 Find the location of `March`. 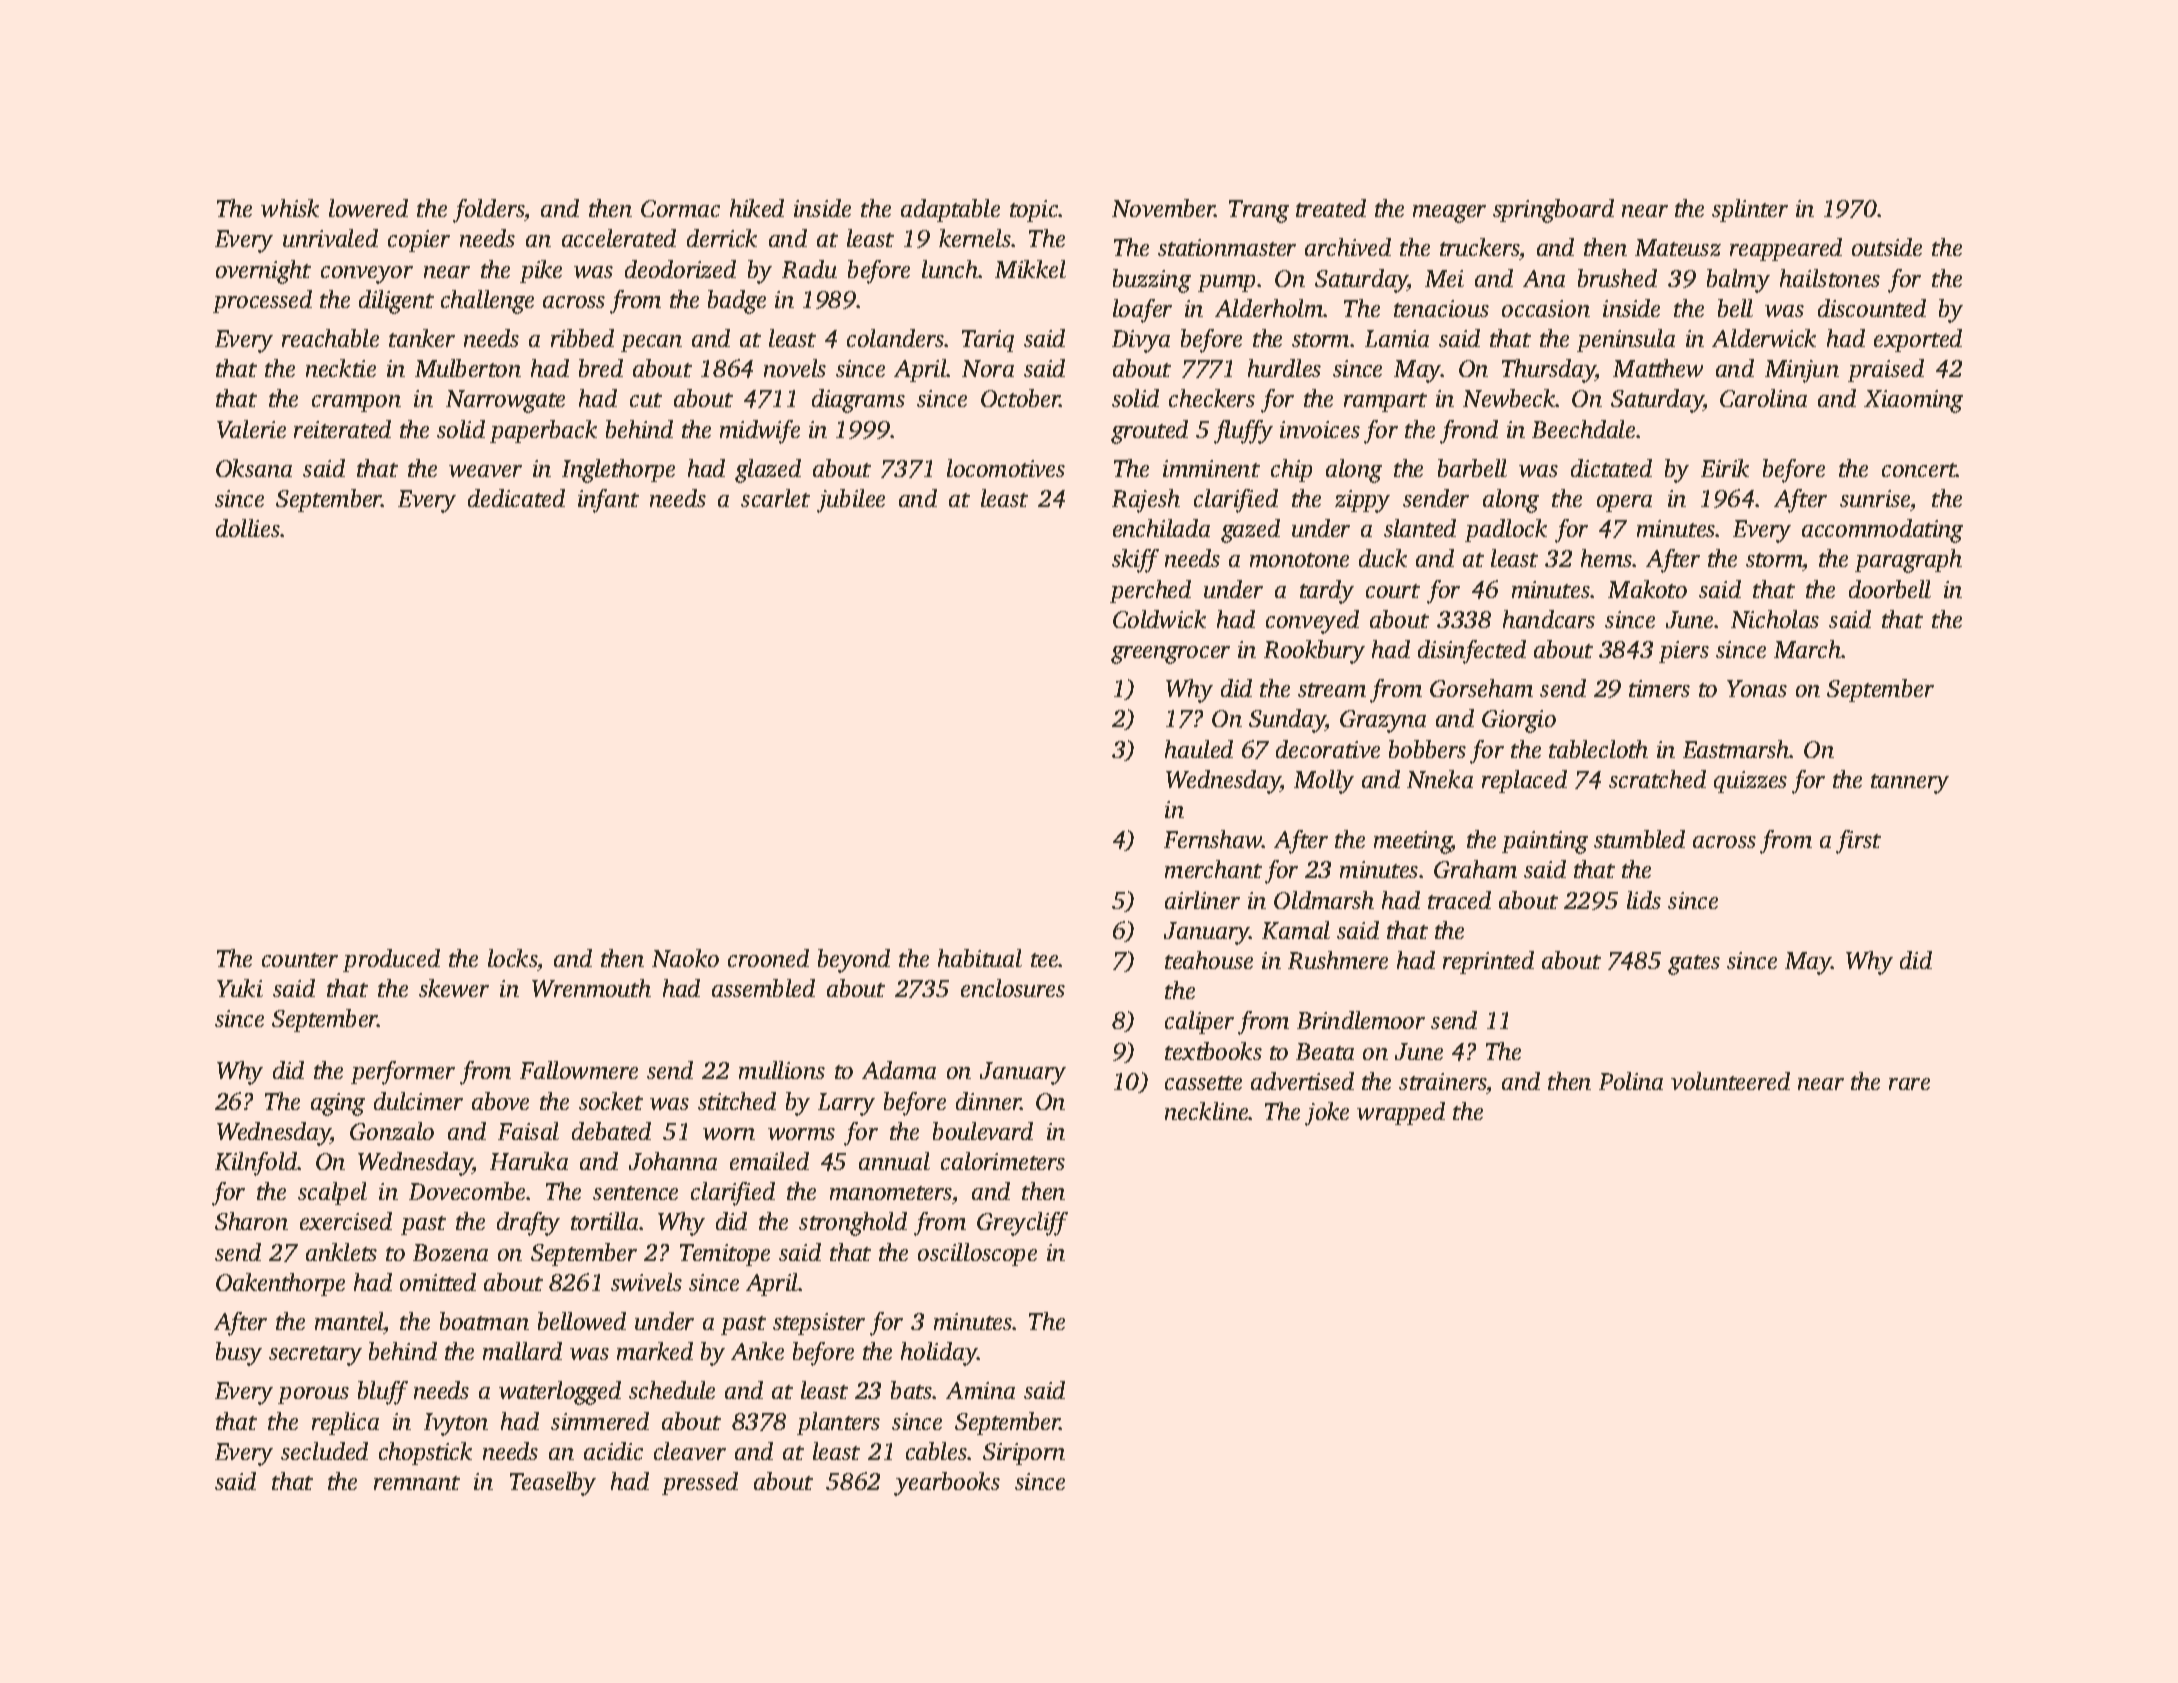

March is located at coordinates (1807, 649).
